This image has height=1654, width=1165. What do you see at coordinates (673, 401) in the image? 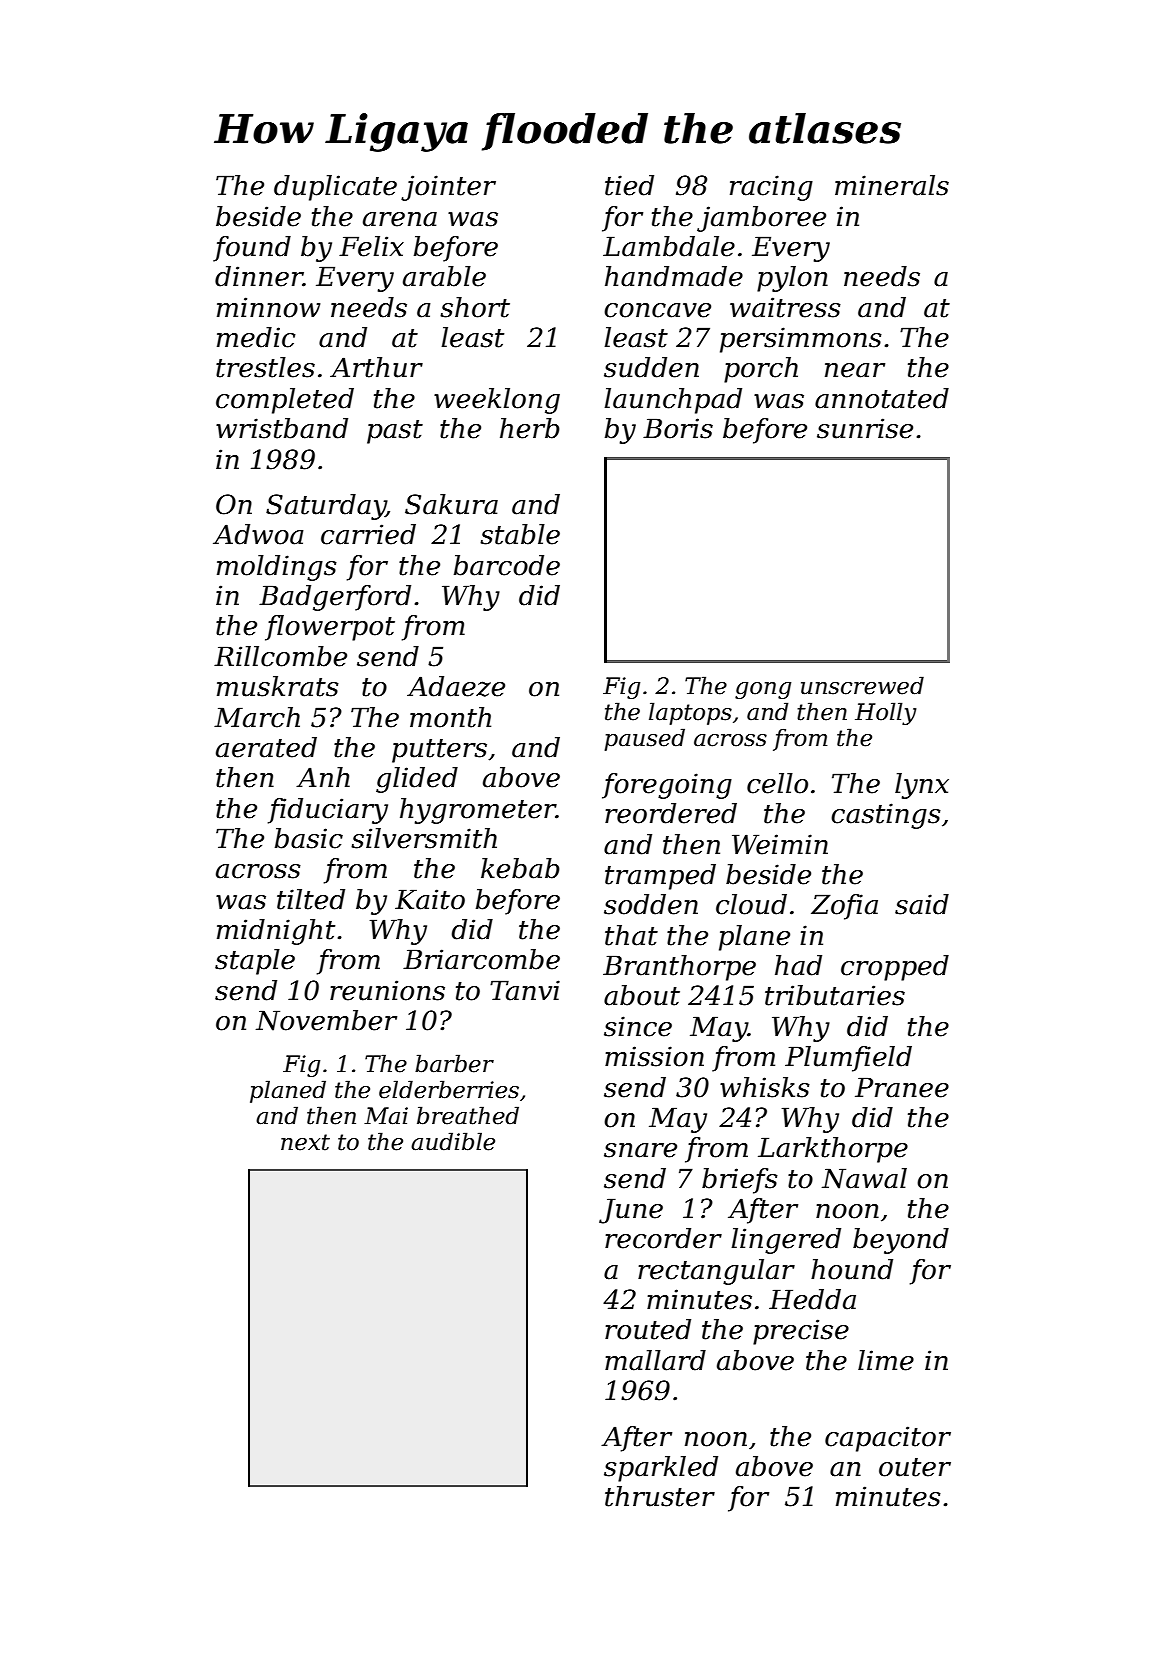
I see `launchpad` at bounding box center [673, 401].
